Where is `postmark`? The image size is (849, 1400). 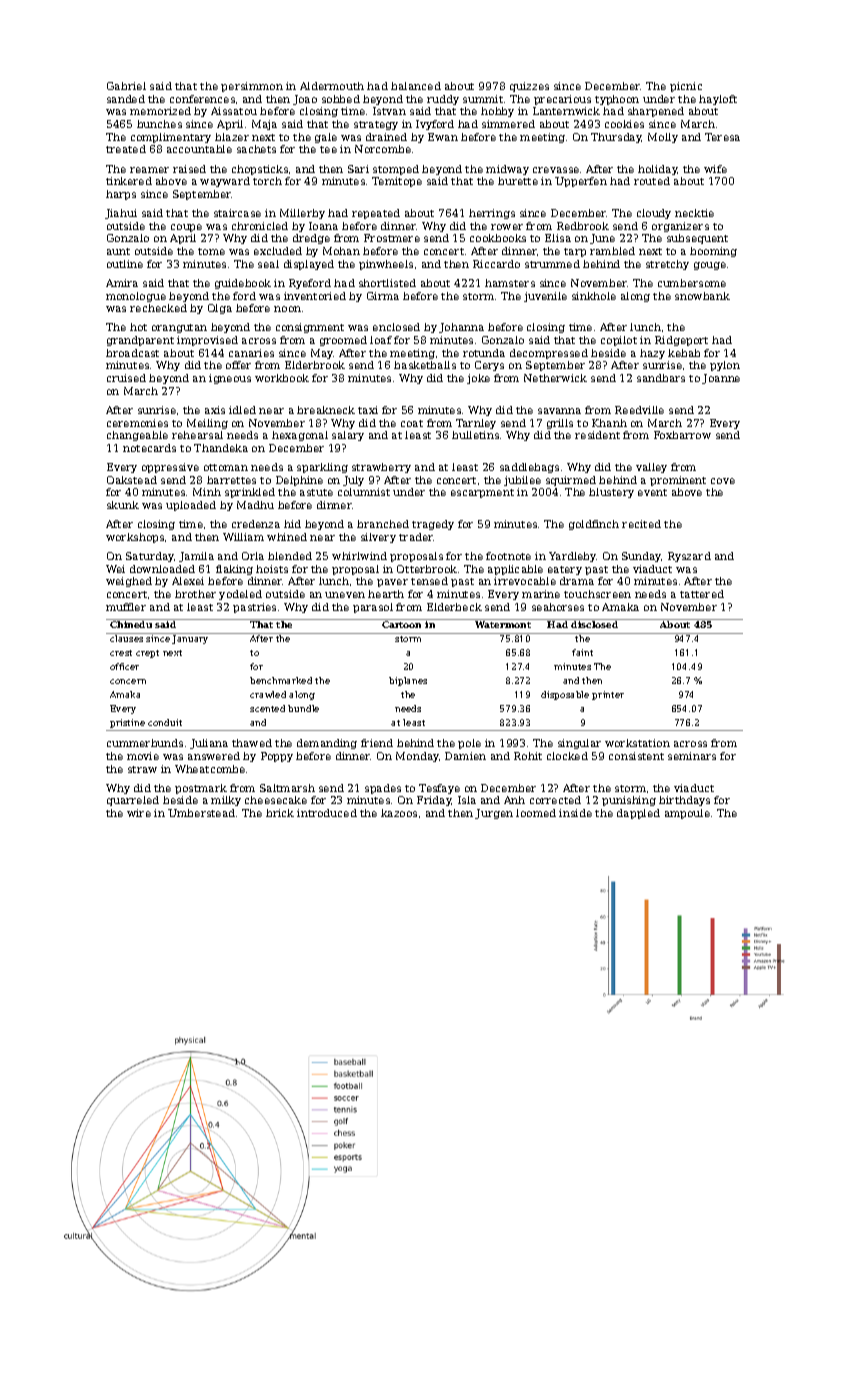 postmark is located at coordinates (201, 789).
